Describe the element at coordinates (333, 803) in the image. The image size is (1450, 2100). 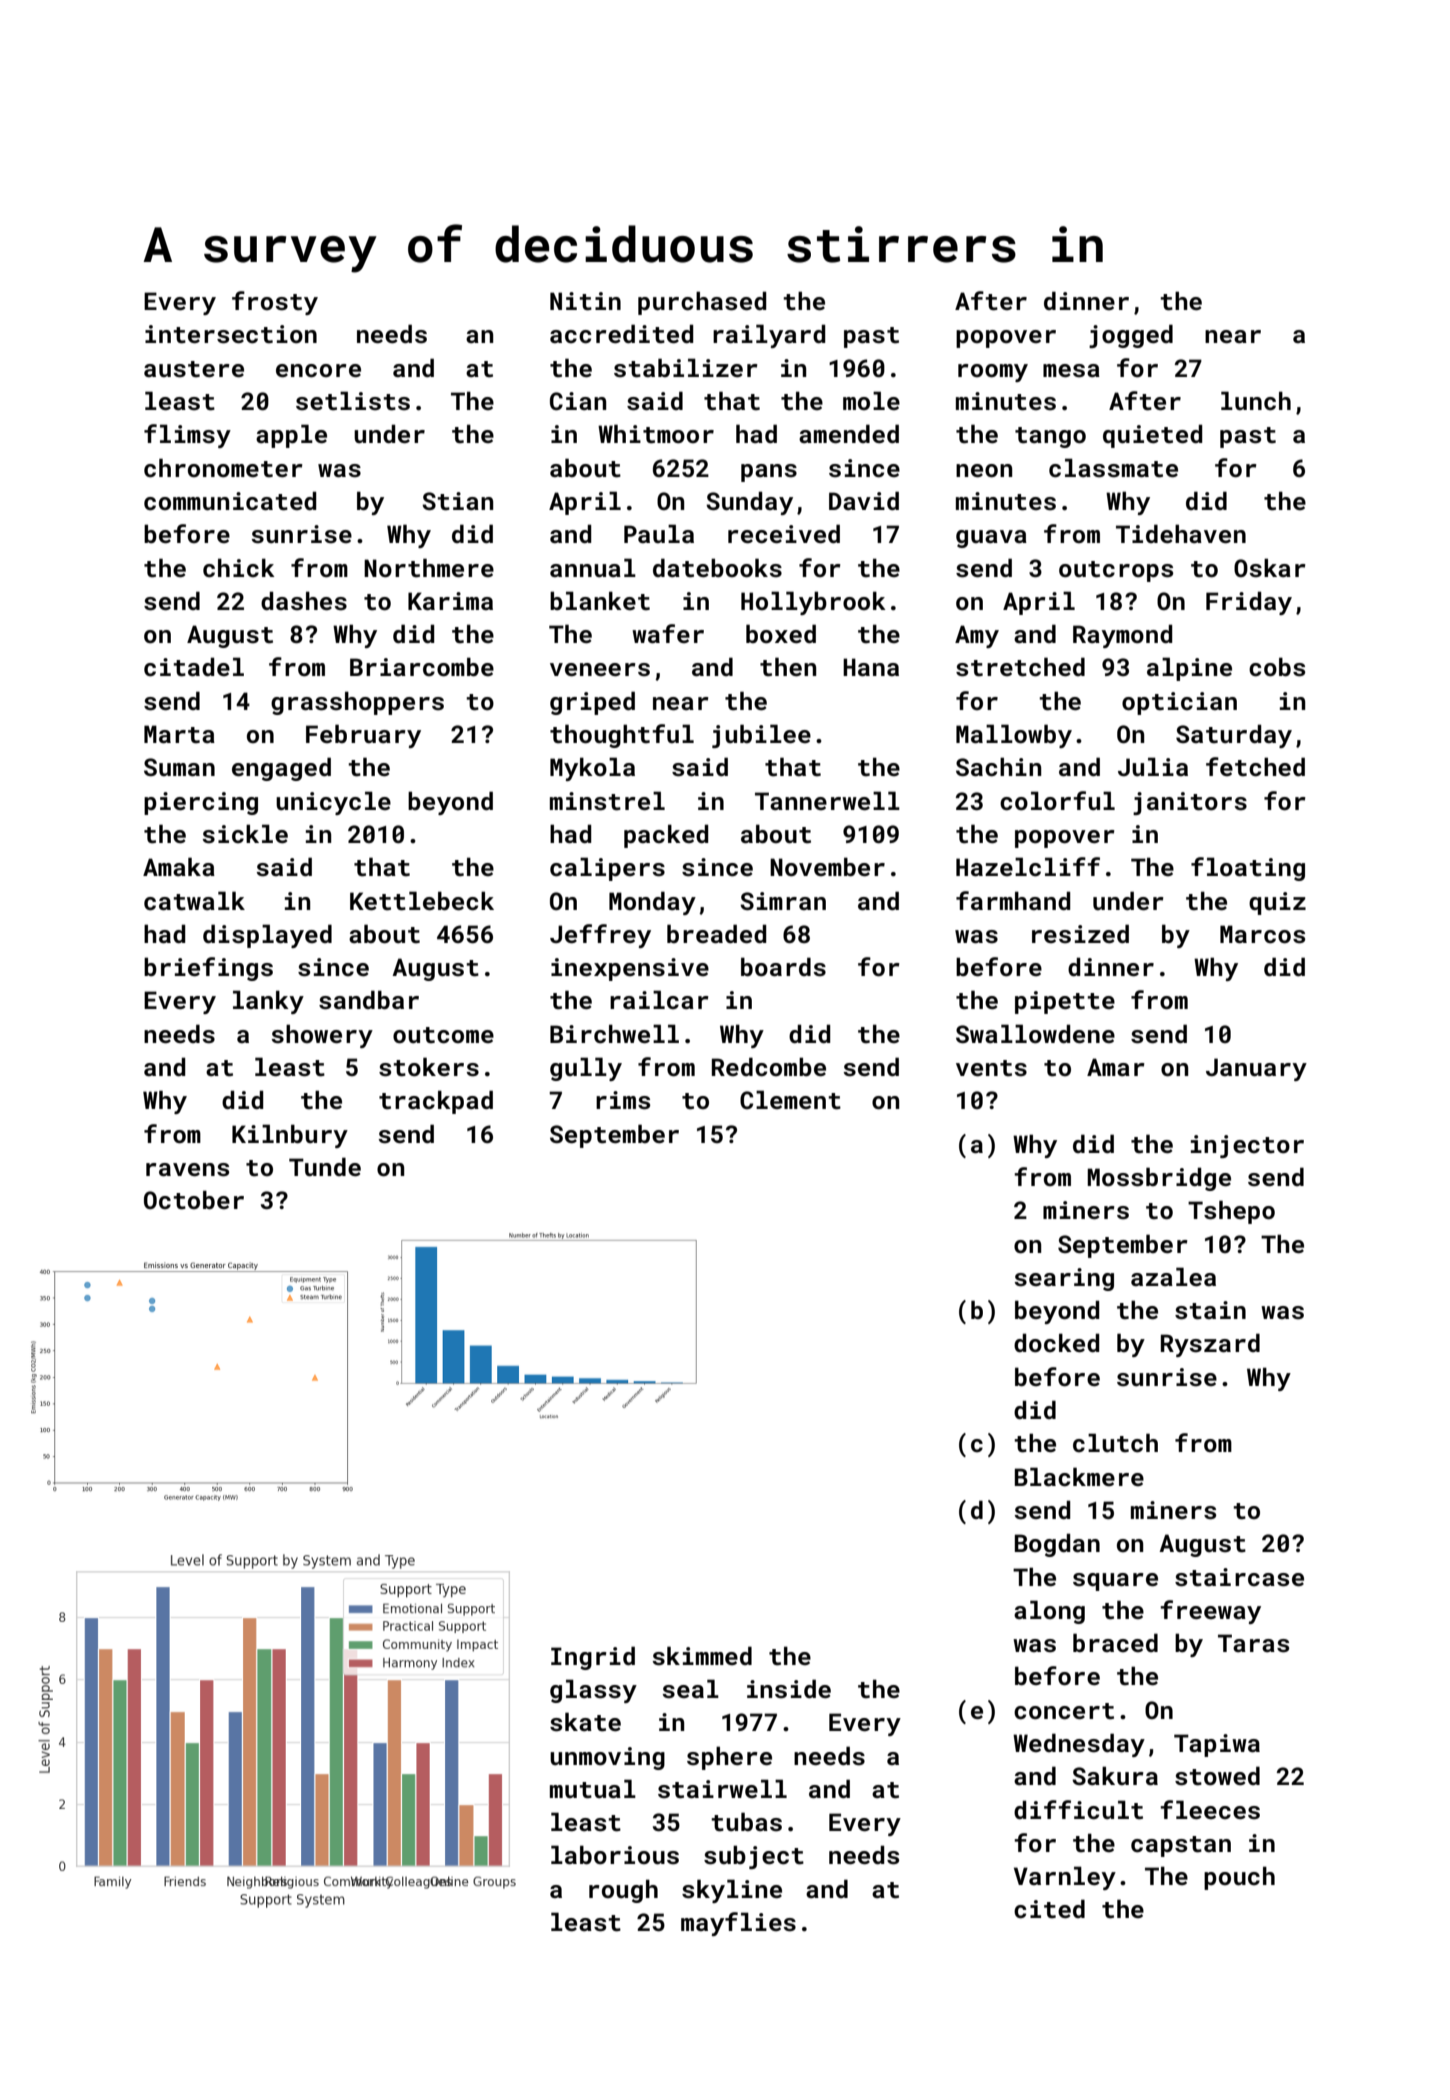
I see `unicycle` at that location.
